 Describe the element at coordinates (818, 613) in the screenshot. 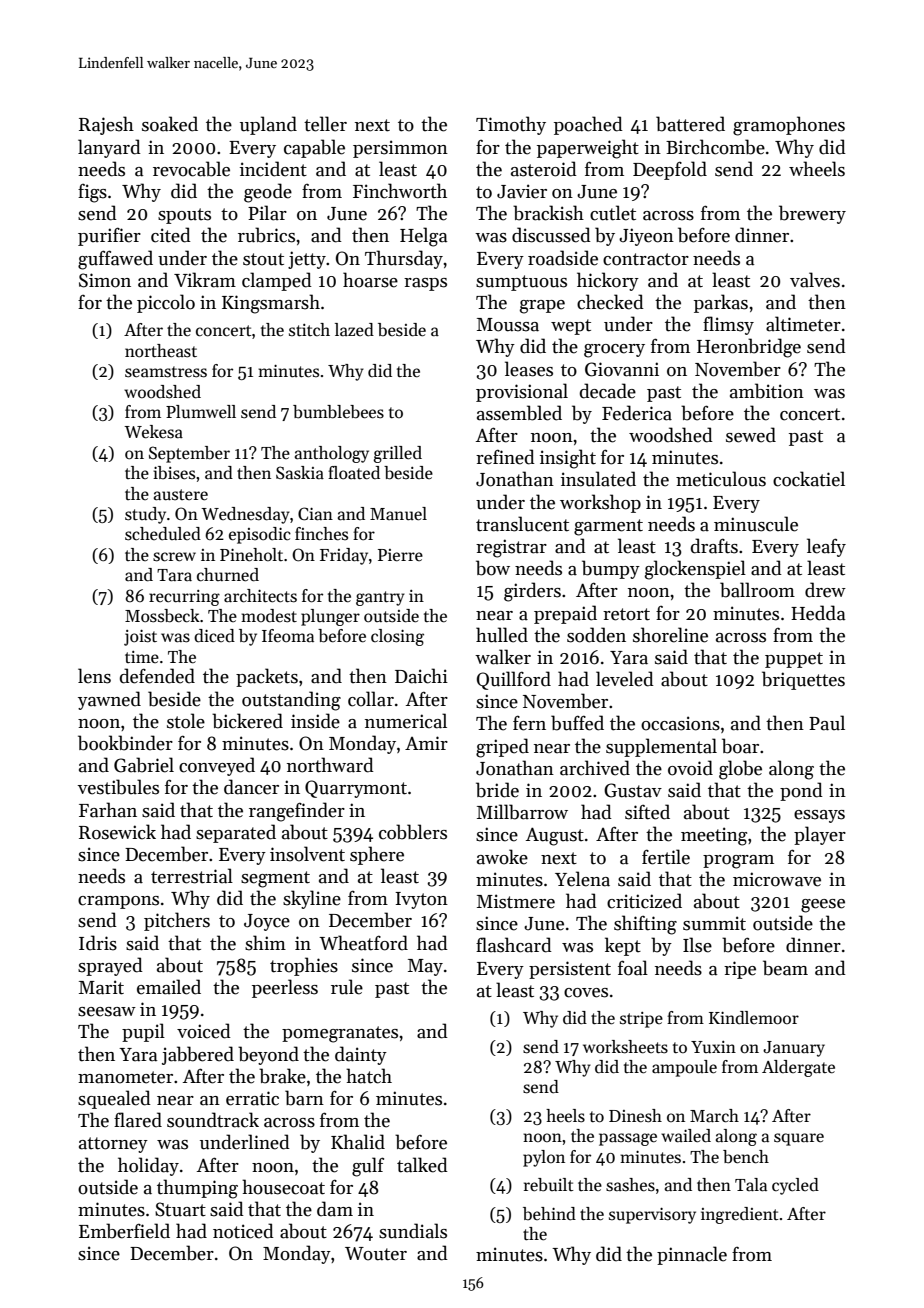

I see `Hedda` at that location.
